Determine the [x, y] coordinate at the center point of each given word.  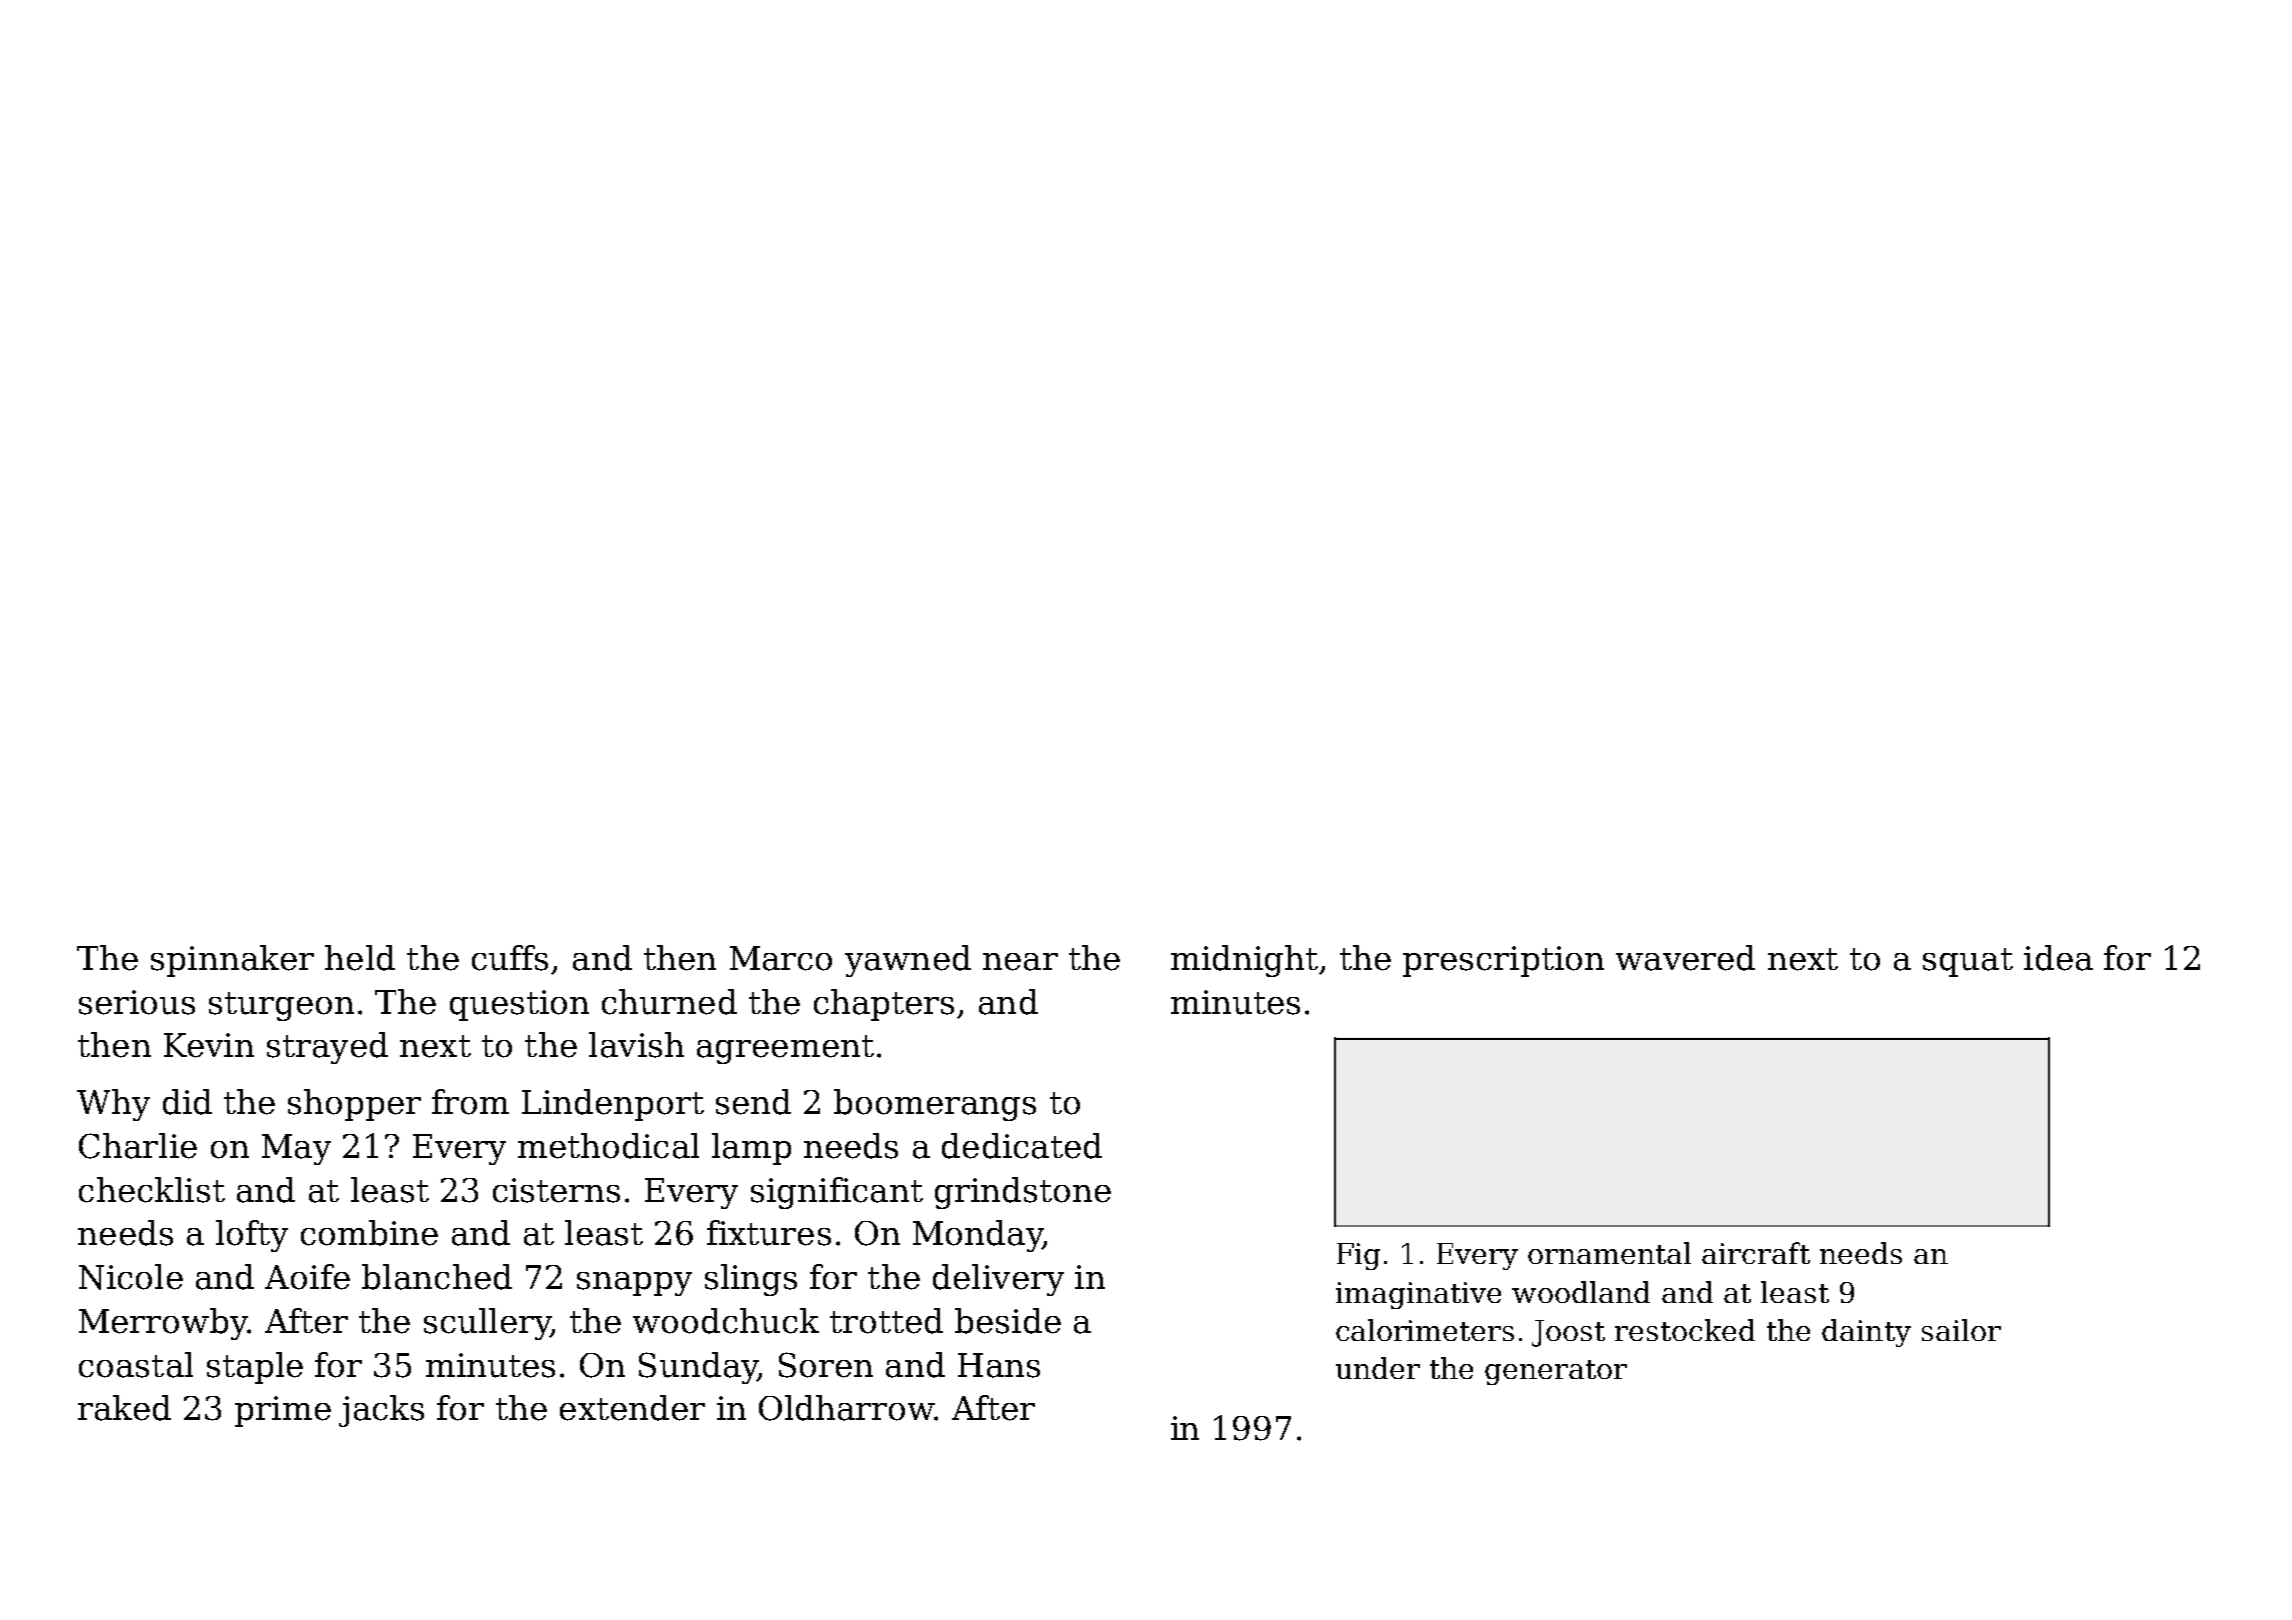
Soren [826, 1365]
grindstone [1023, 1193]
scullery [487, 1324]
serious [137, 1002]
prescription [1503, 961]
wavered [1685, 958]
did [187, 1102]
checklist [152, 1190]
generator [1556, 1372]
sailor [1961, 1330]
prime [283, 1411]
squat [1968, 962]
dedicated [1022, 1146]
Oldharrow [846, 1408]
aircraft [1756, 1253]
